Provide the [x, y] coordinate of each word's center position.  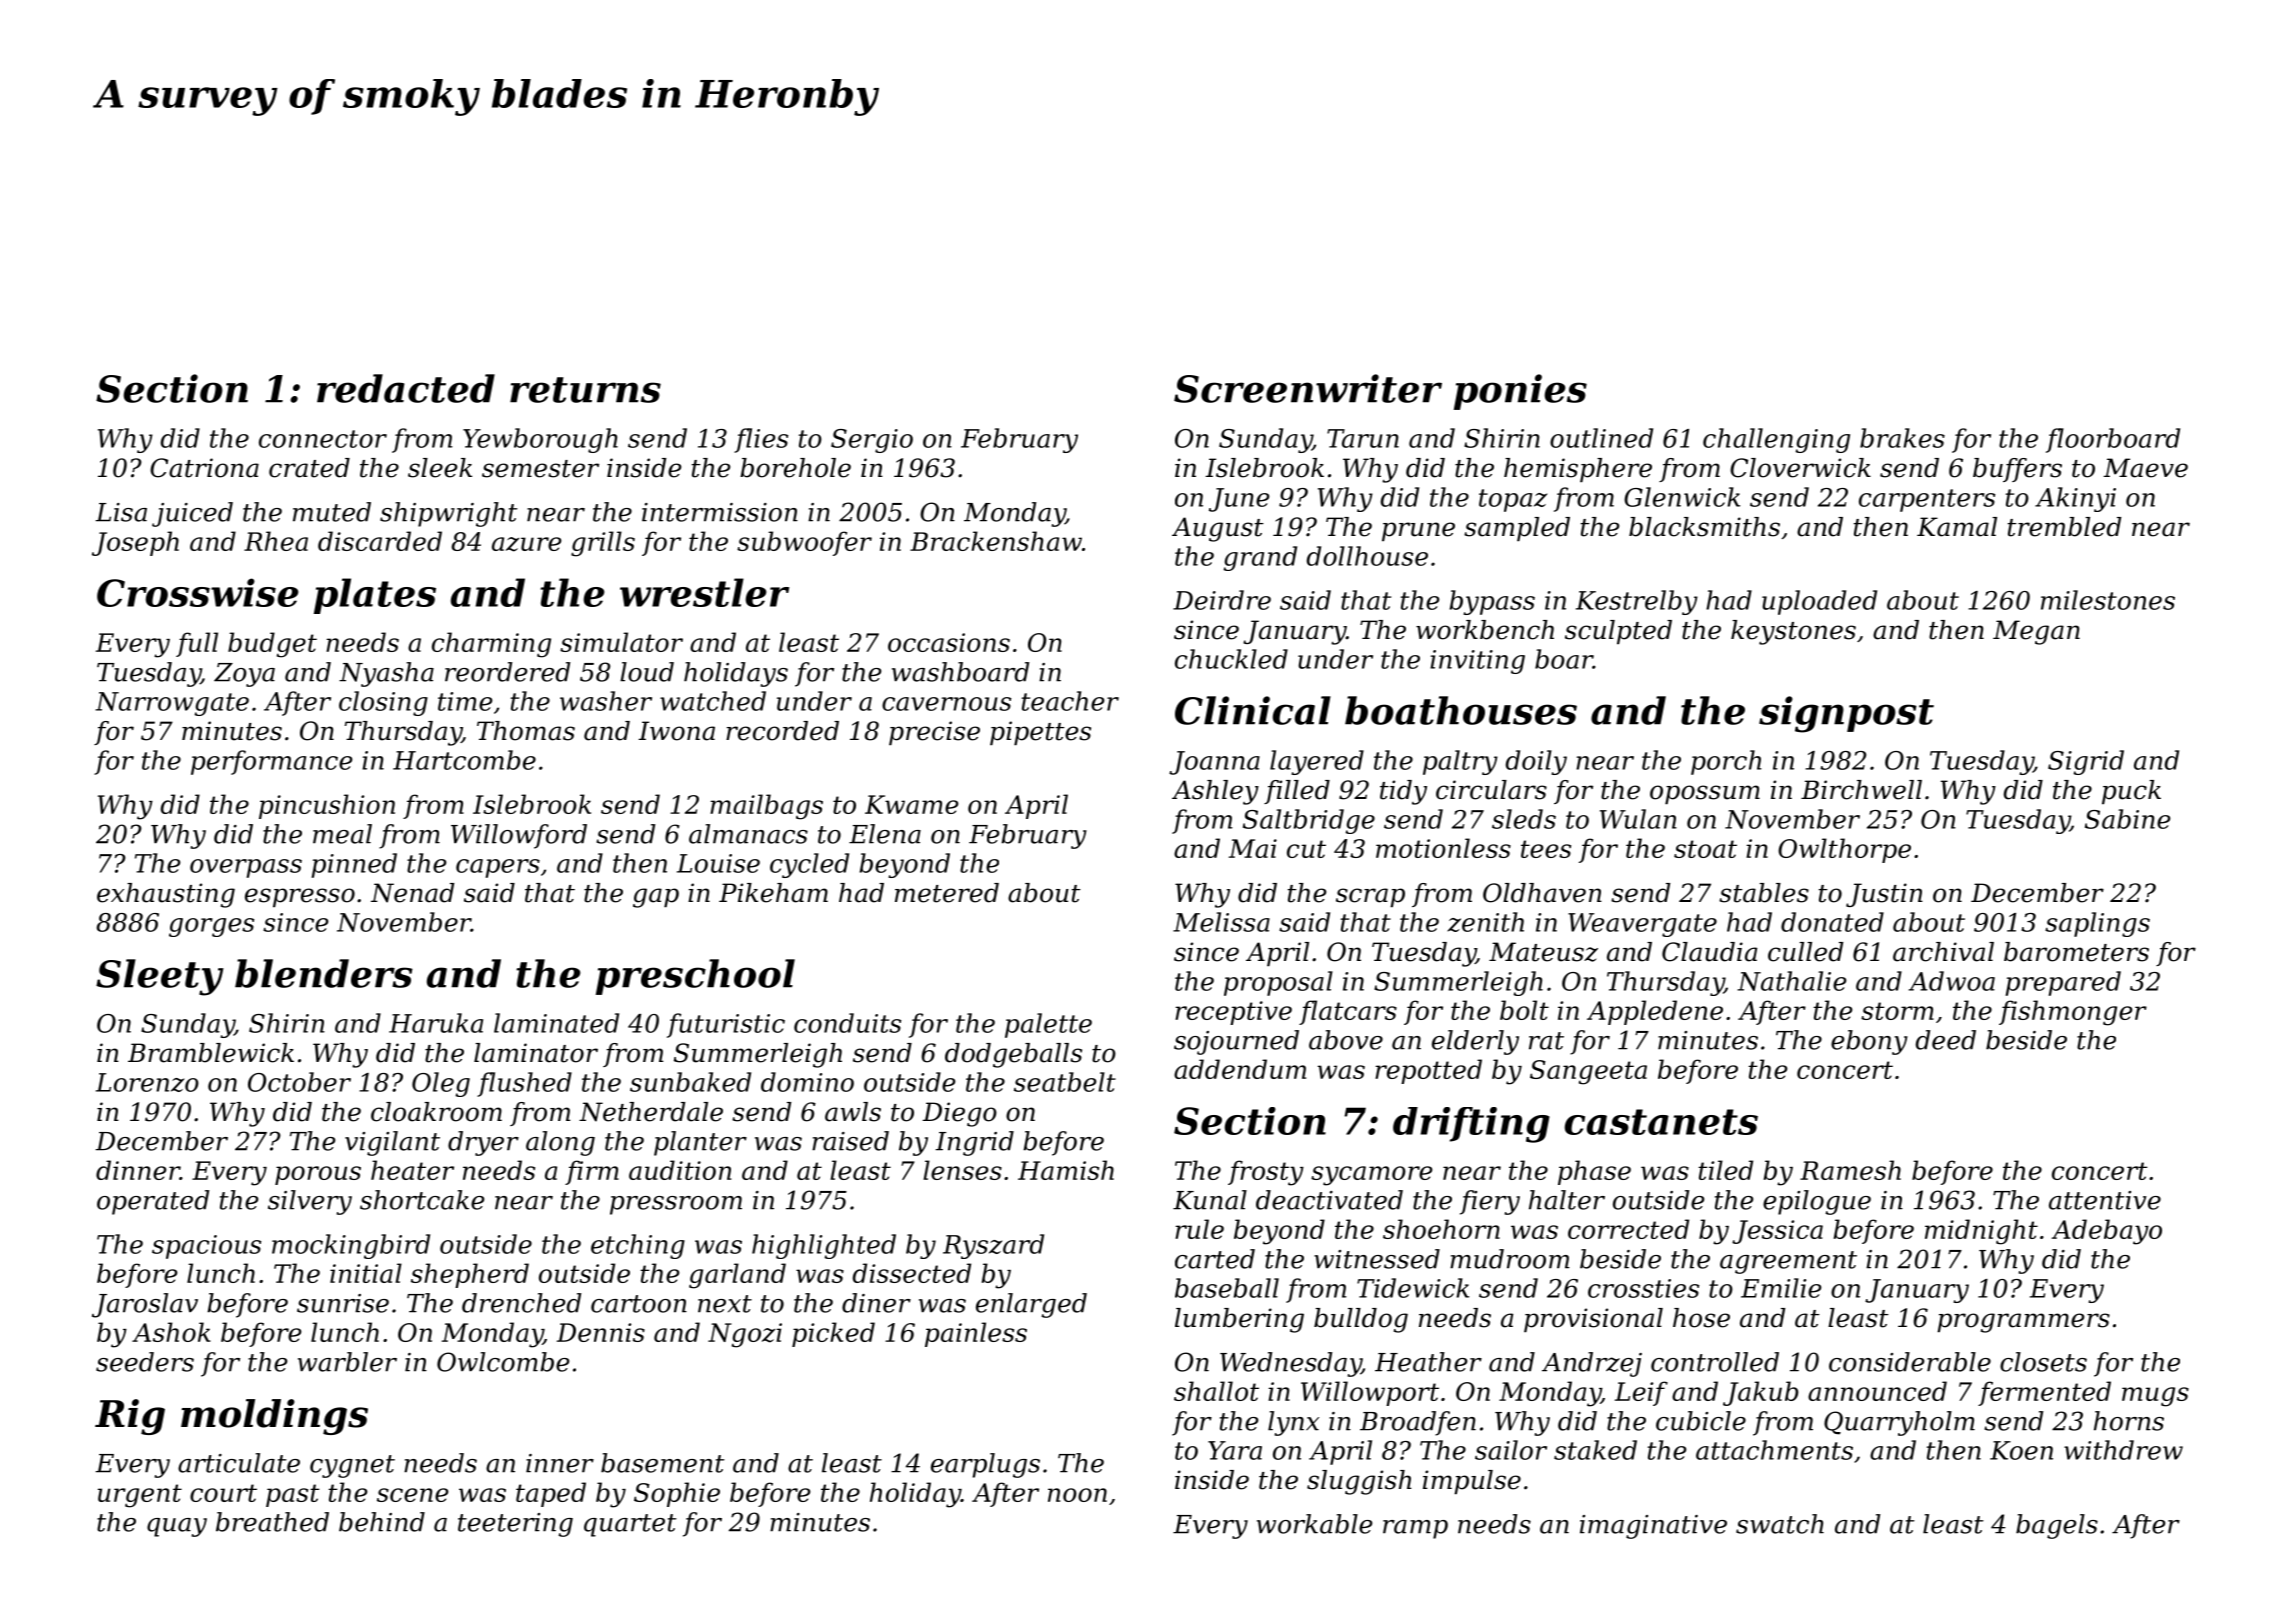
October [299, 1082]
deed [1946, 1040]
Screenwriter [1308, 388]
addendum [1240, 1069]
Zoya [244, 675]
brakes [1902, 438]
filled [1297, 792]
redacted [406, 388]
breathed [272, 1522]
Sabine [2127, 819]
